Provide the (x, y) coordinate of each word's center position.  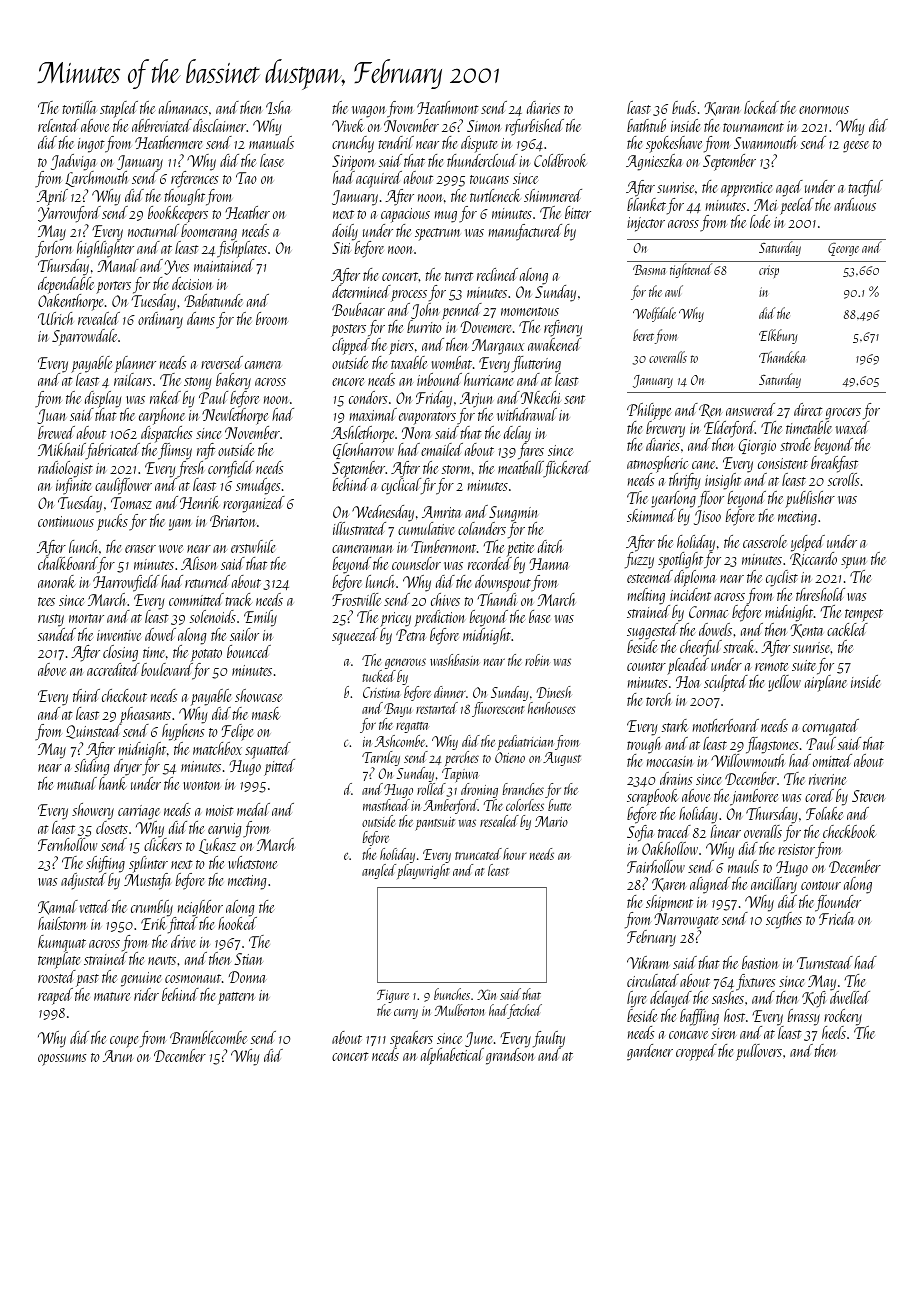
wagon (369, 112)
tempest (864, 615)
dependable (66, 285)
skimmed (651, 515)
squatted (268, 750)
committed (196, 599)
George (843, 249)
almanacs (183, 107)
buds (684, 107)
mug (446, 217)
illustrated (359, 528)
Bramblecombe (208, 1037)
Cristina (381, 692)
